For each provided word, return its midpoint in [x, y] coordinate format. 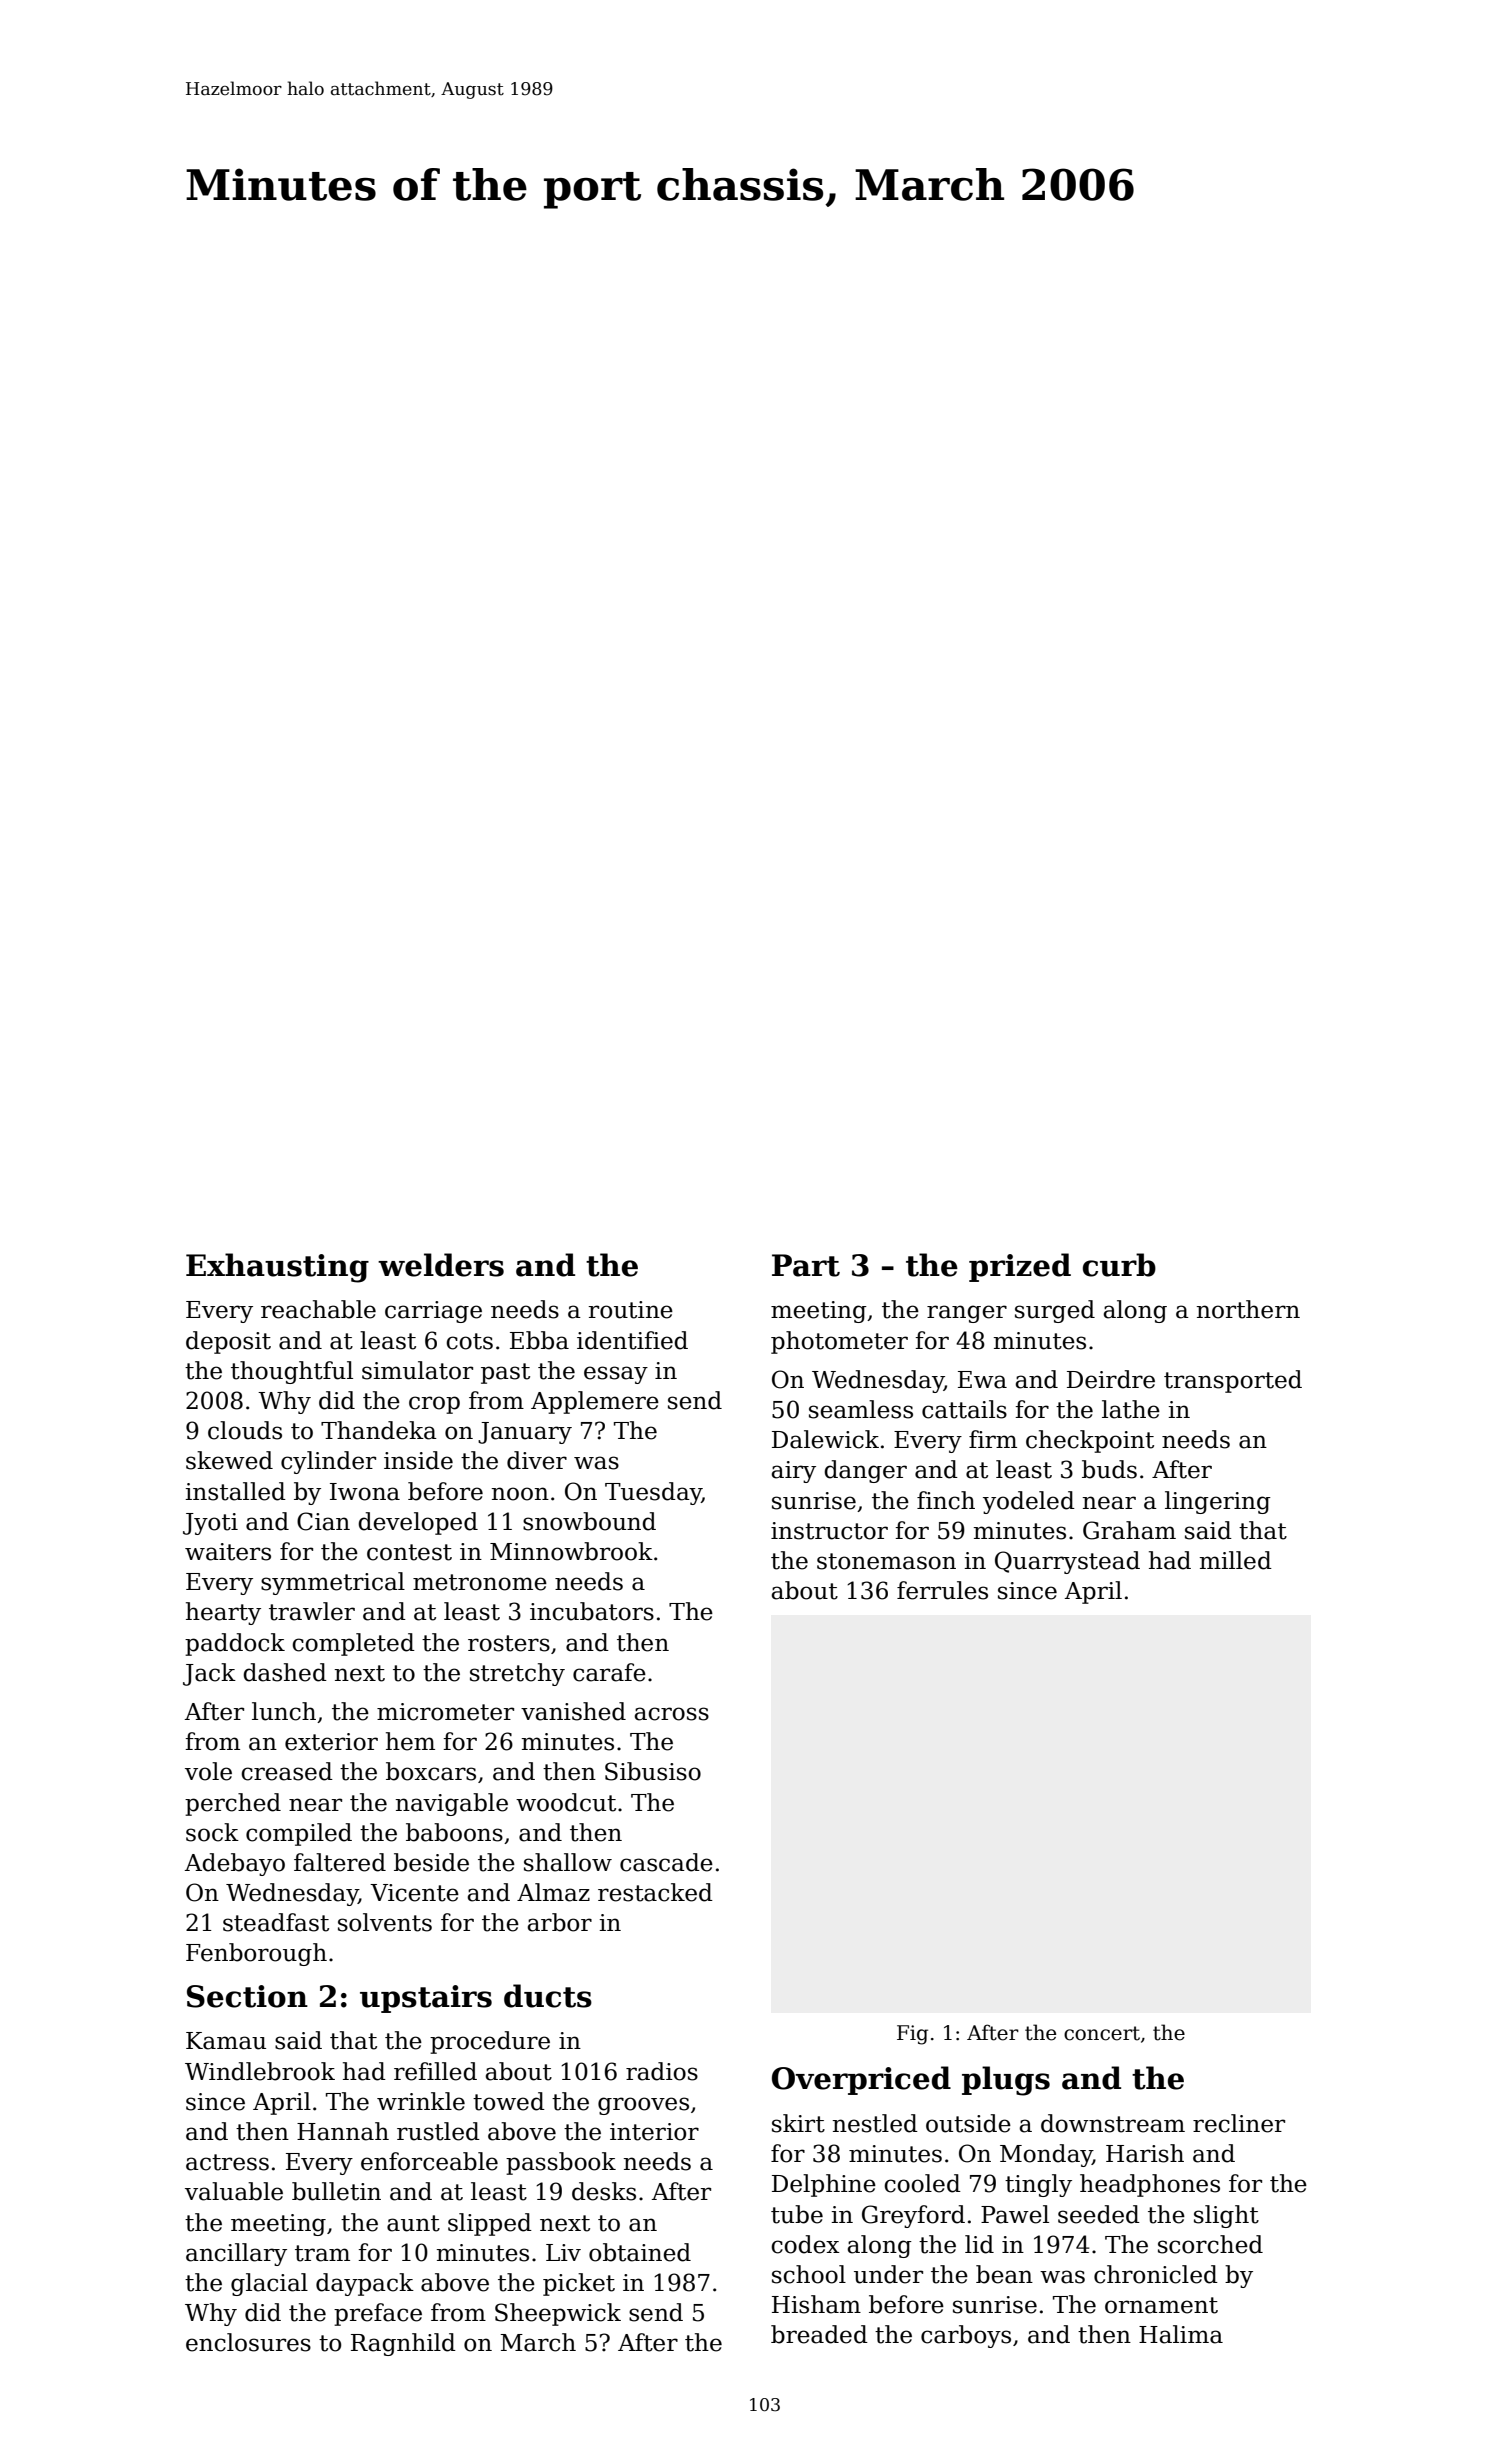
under [888, 2274]
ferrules [942, 1590]
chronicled [1156, 2274]
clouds [245, 1430]
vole [208, 1771]
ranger [967, 1314]
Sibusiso [653, 1771]
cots [469, 1341]
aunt [413, 2223]
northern [1248, 1309]
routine [631, 1310]
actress [227, 2162]
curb [1119, 1265]
